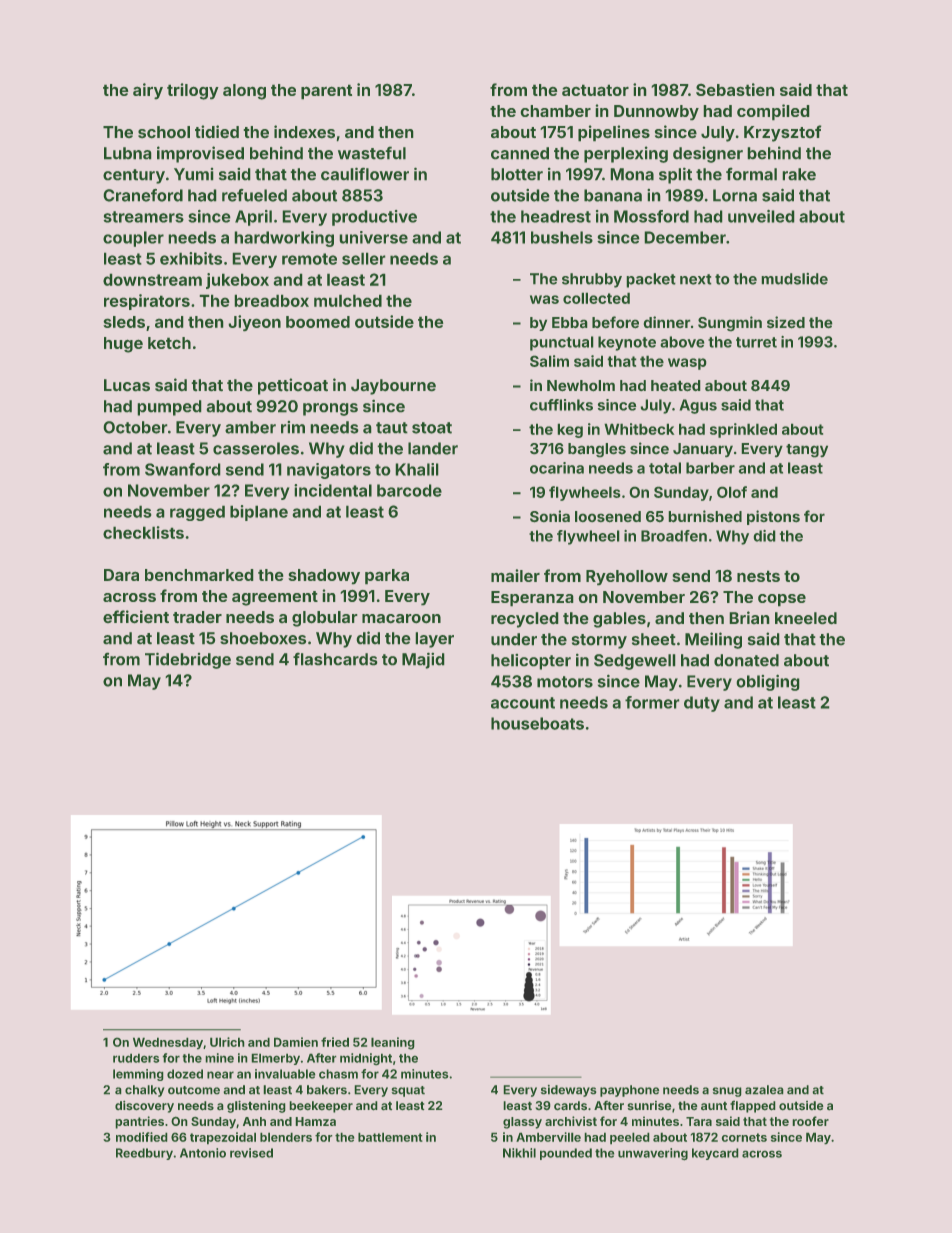  What do you see at coordinates (619, 620) in the document?
I see `gables` at bounding box center [619, 620].
